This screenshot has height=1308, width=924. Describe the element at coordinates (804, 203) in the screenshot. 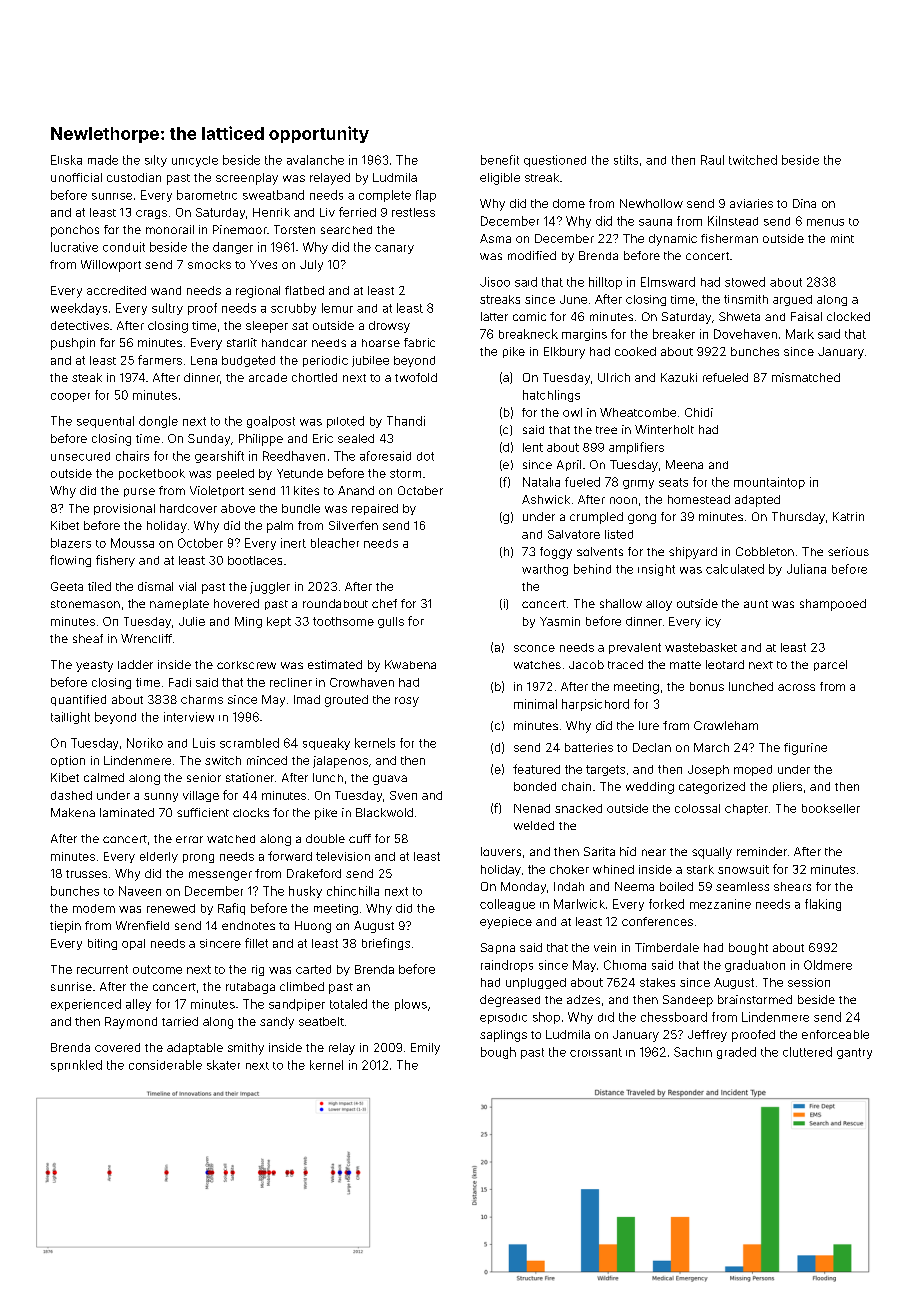

I see `Dina` at that location.
